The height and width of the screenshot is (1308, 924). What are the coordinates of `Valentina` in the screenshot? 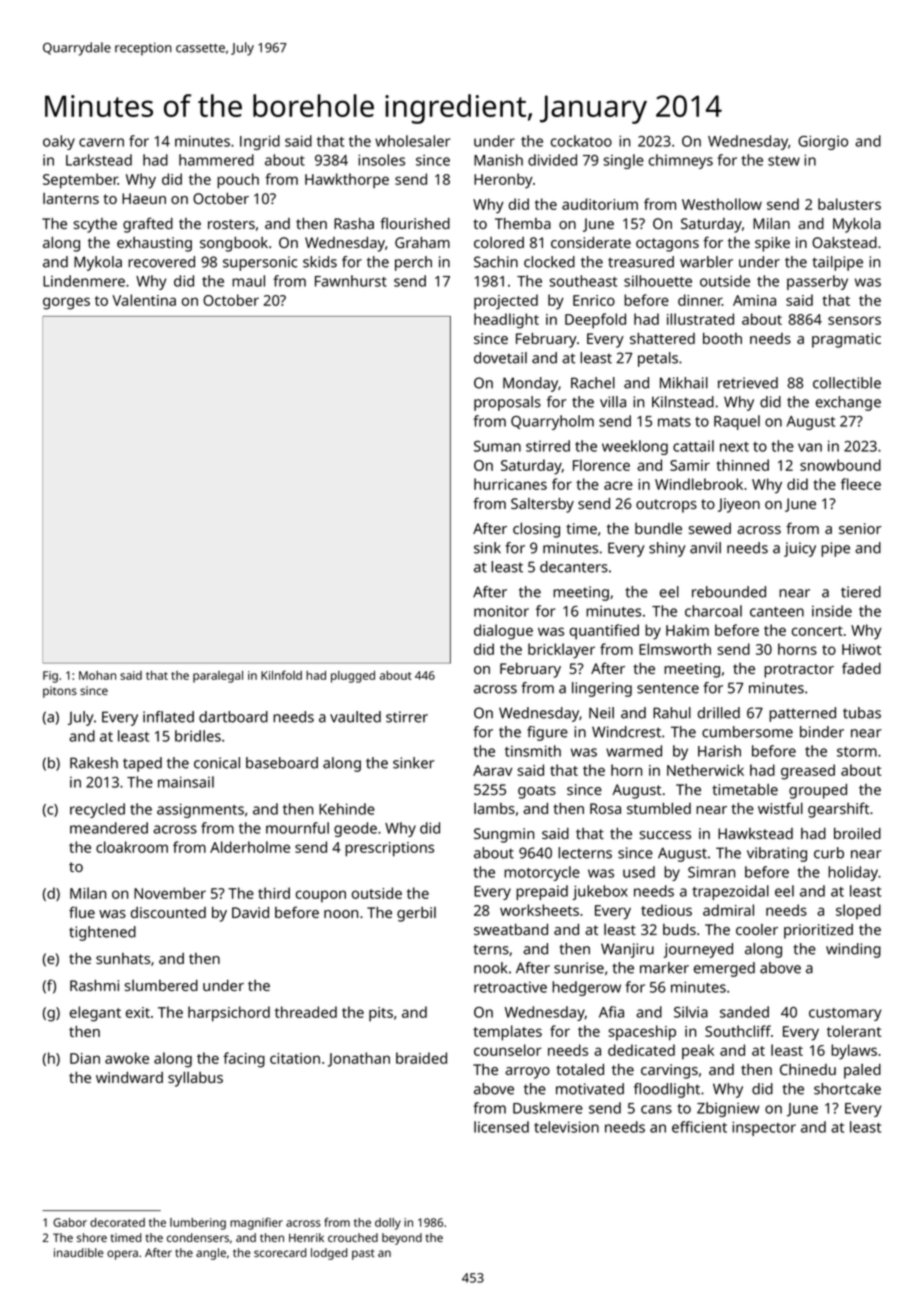 It's located at (144, 300).
